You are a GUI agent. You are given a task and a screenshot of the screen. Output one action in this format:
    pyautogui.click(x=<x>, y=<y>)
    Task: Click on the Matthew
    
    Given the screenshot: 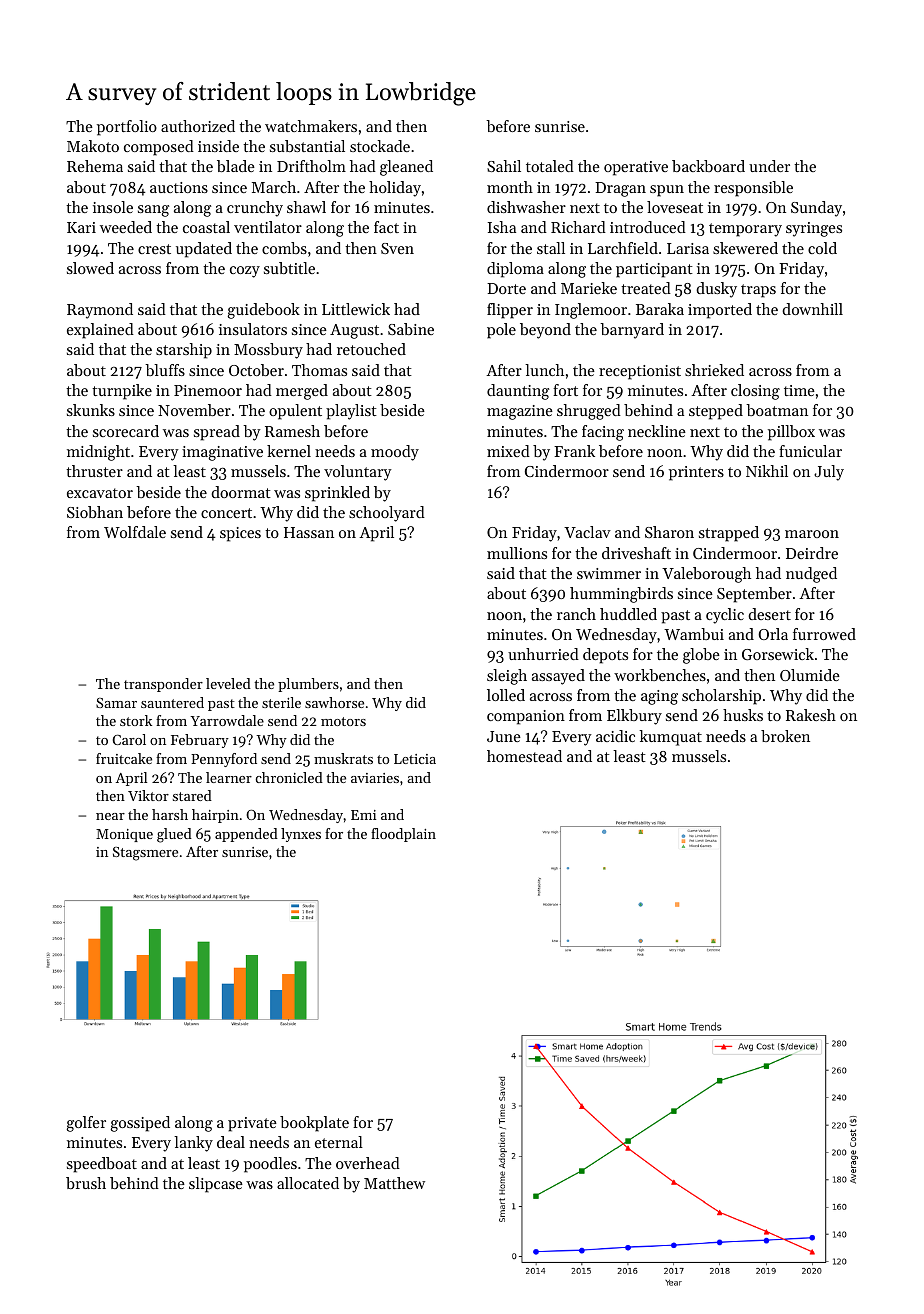 What is the action you would take?
    pyautogui.click(x=394, y=1183)
